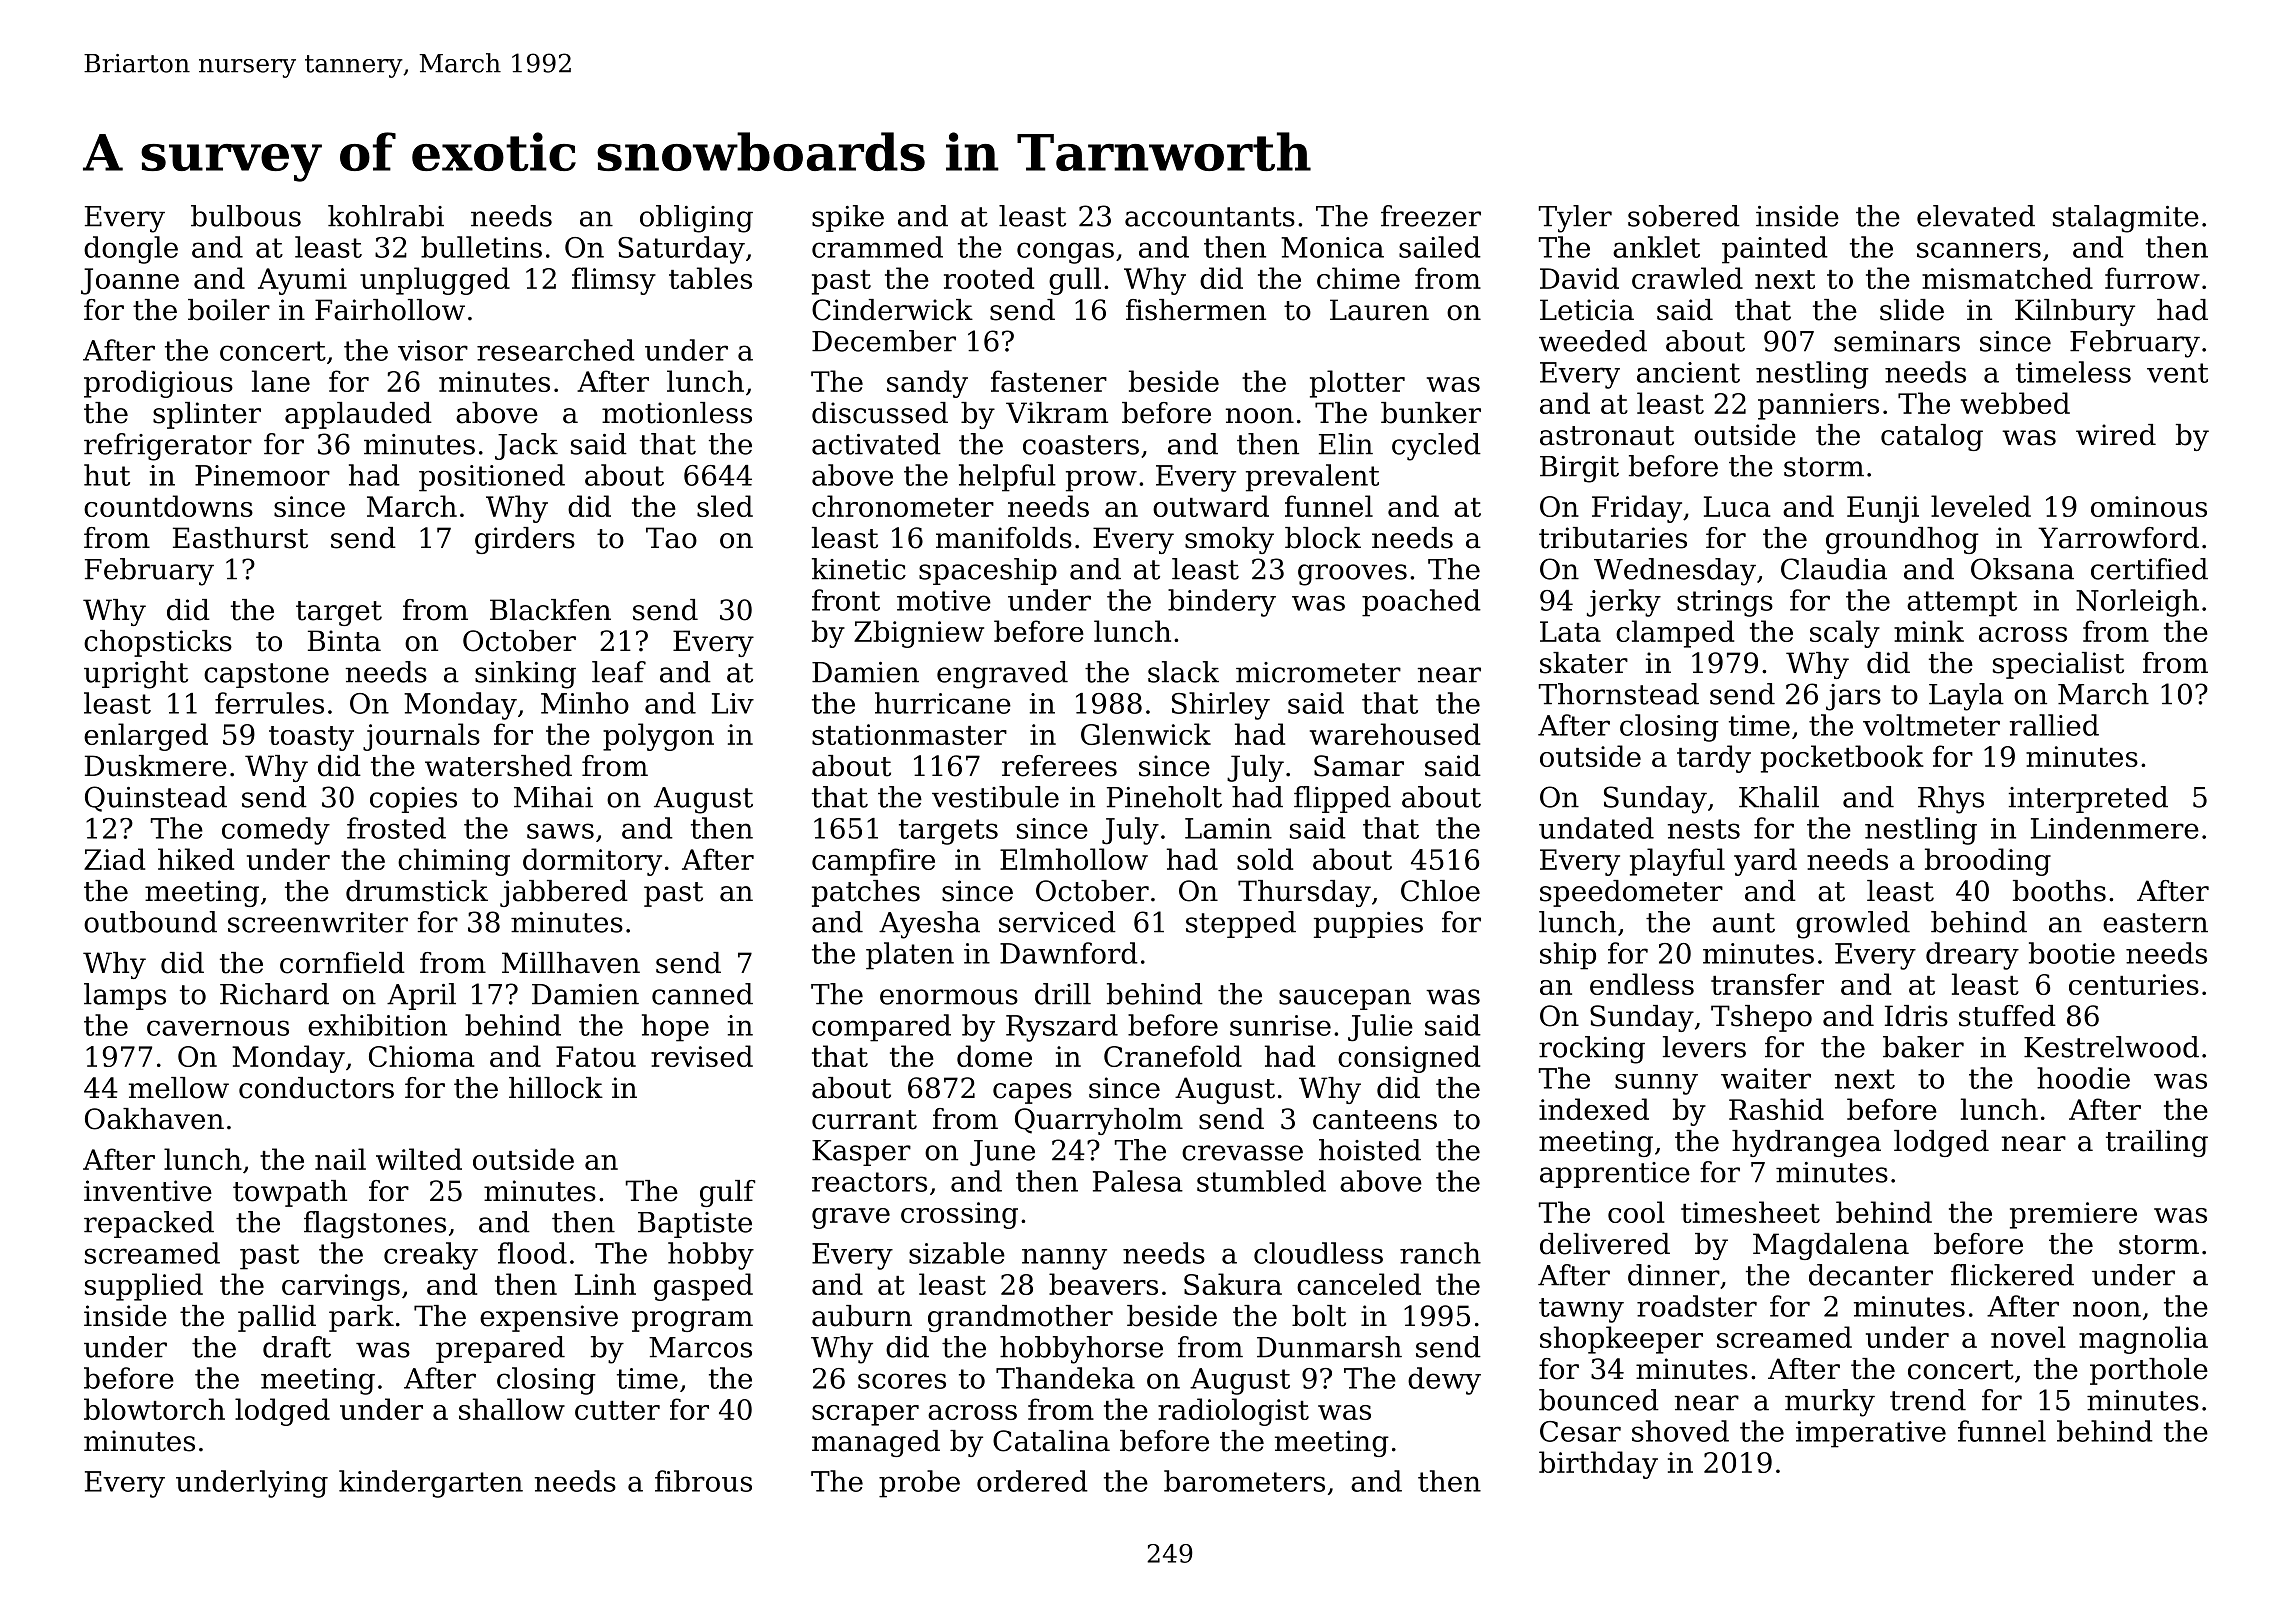 The width and height of the screenshot is (2292, 1620). I want to click on leveled, so click(1981, 506).
